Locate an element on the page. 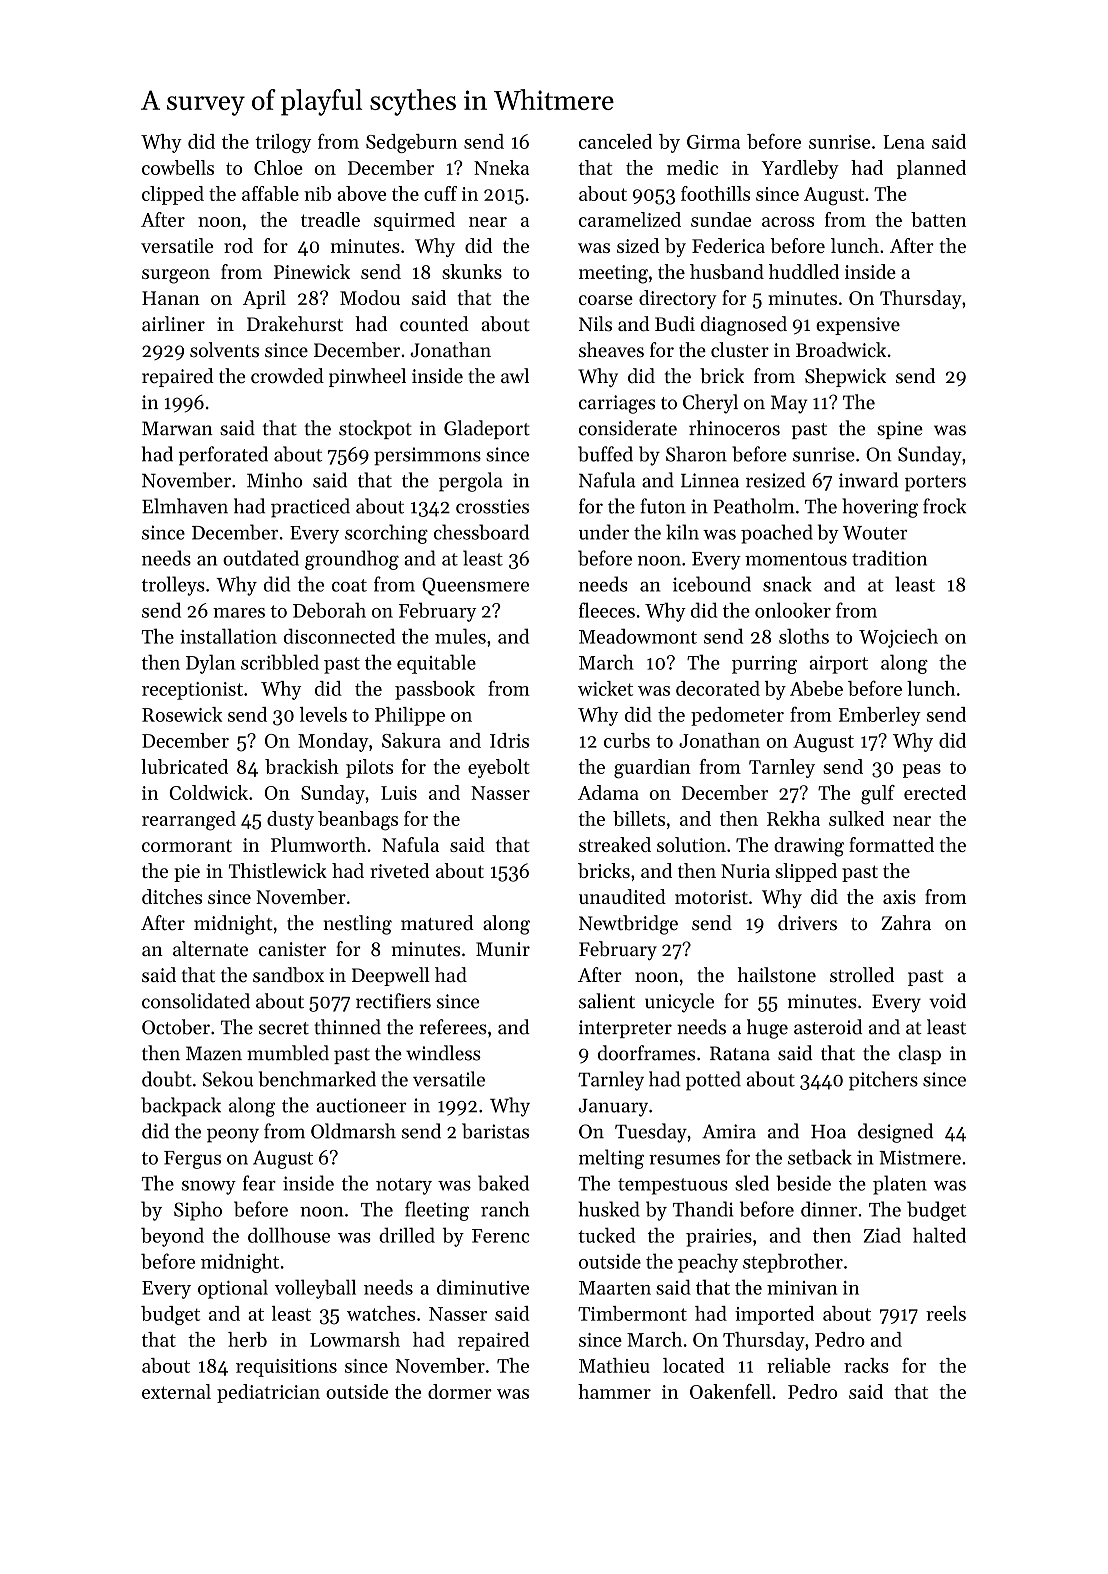  scribbled is located at coordinates (280, 662).
